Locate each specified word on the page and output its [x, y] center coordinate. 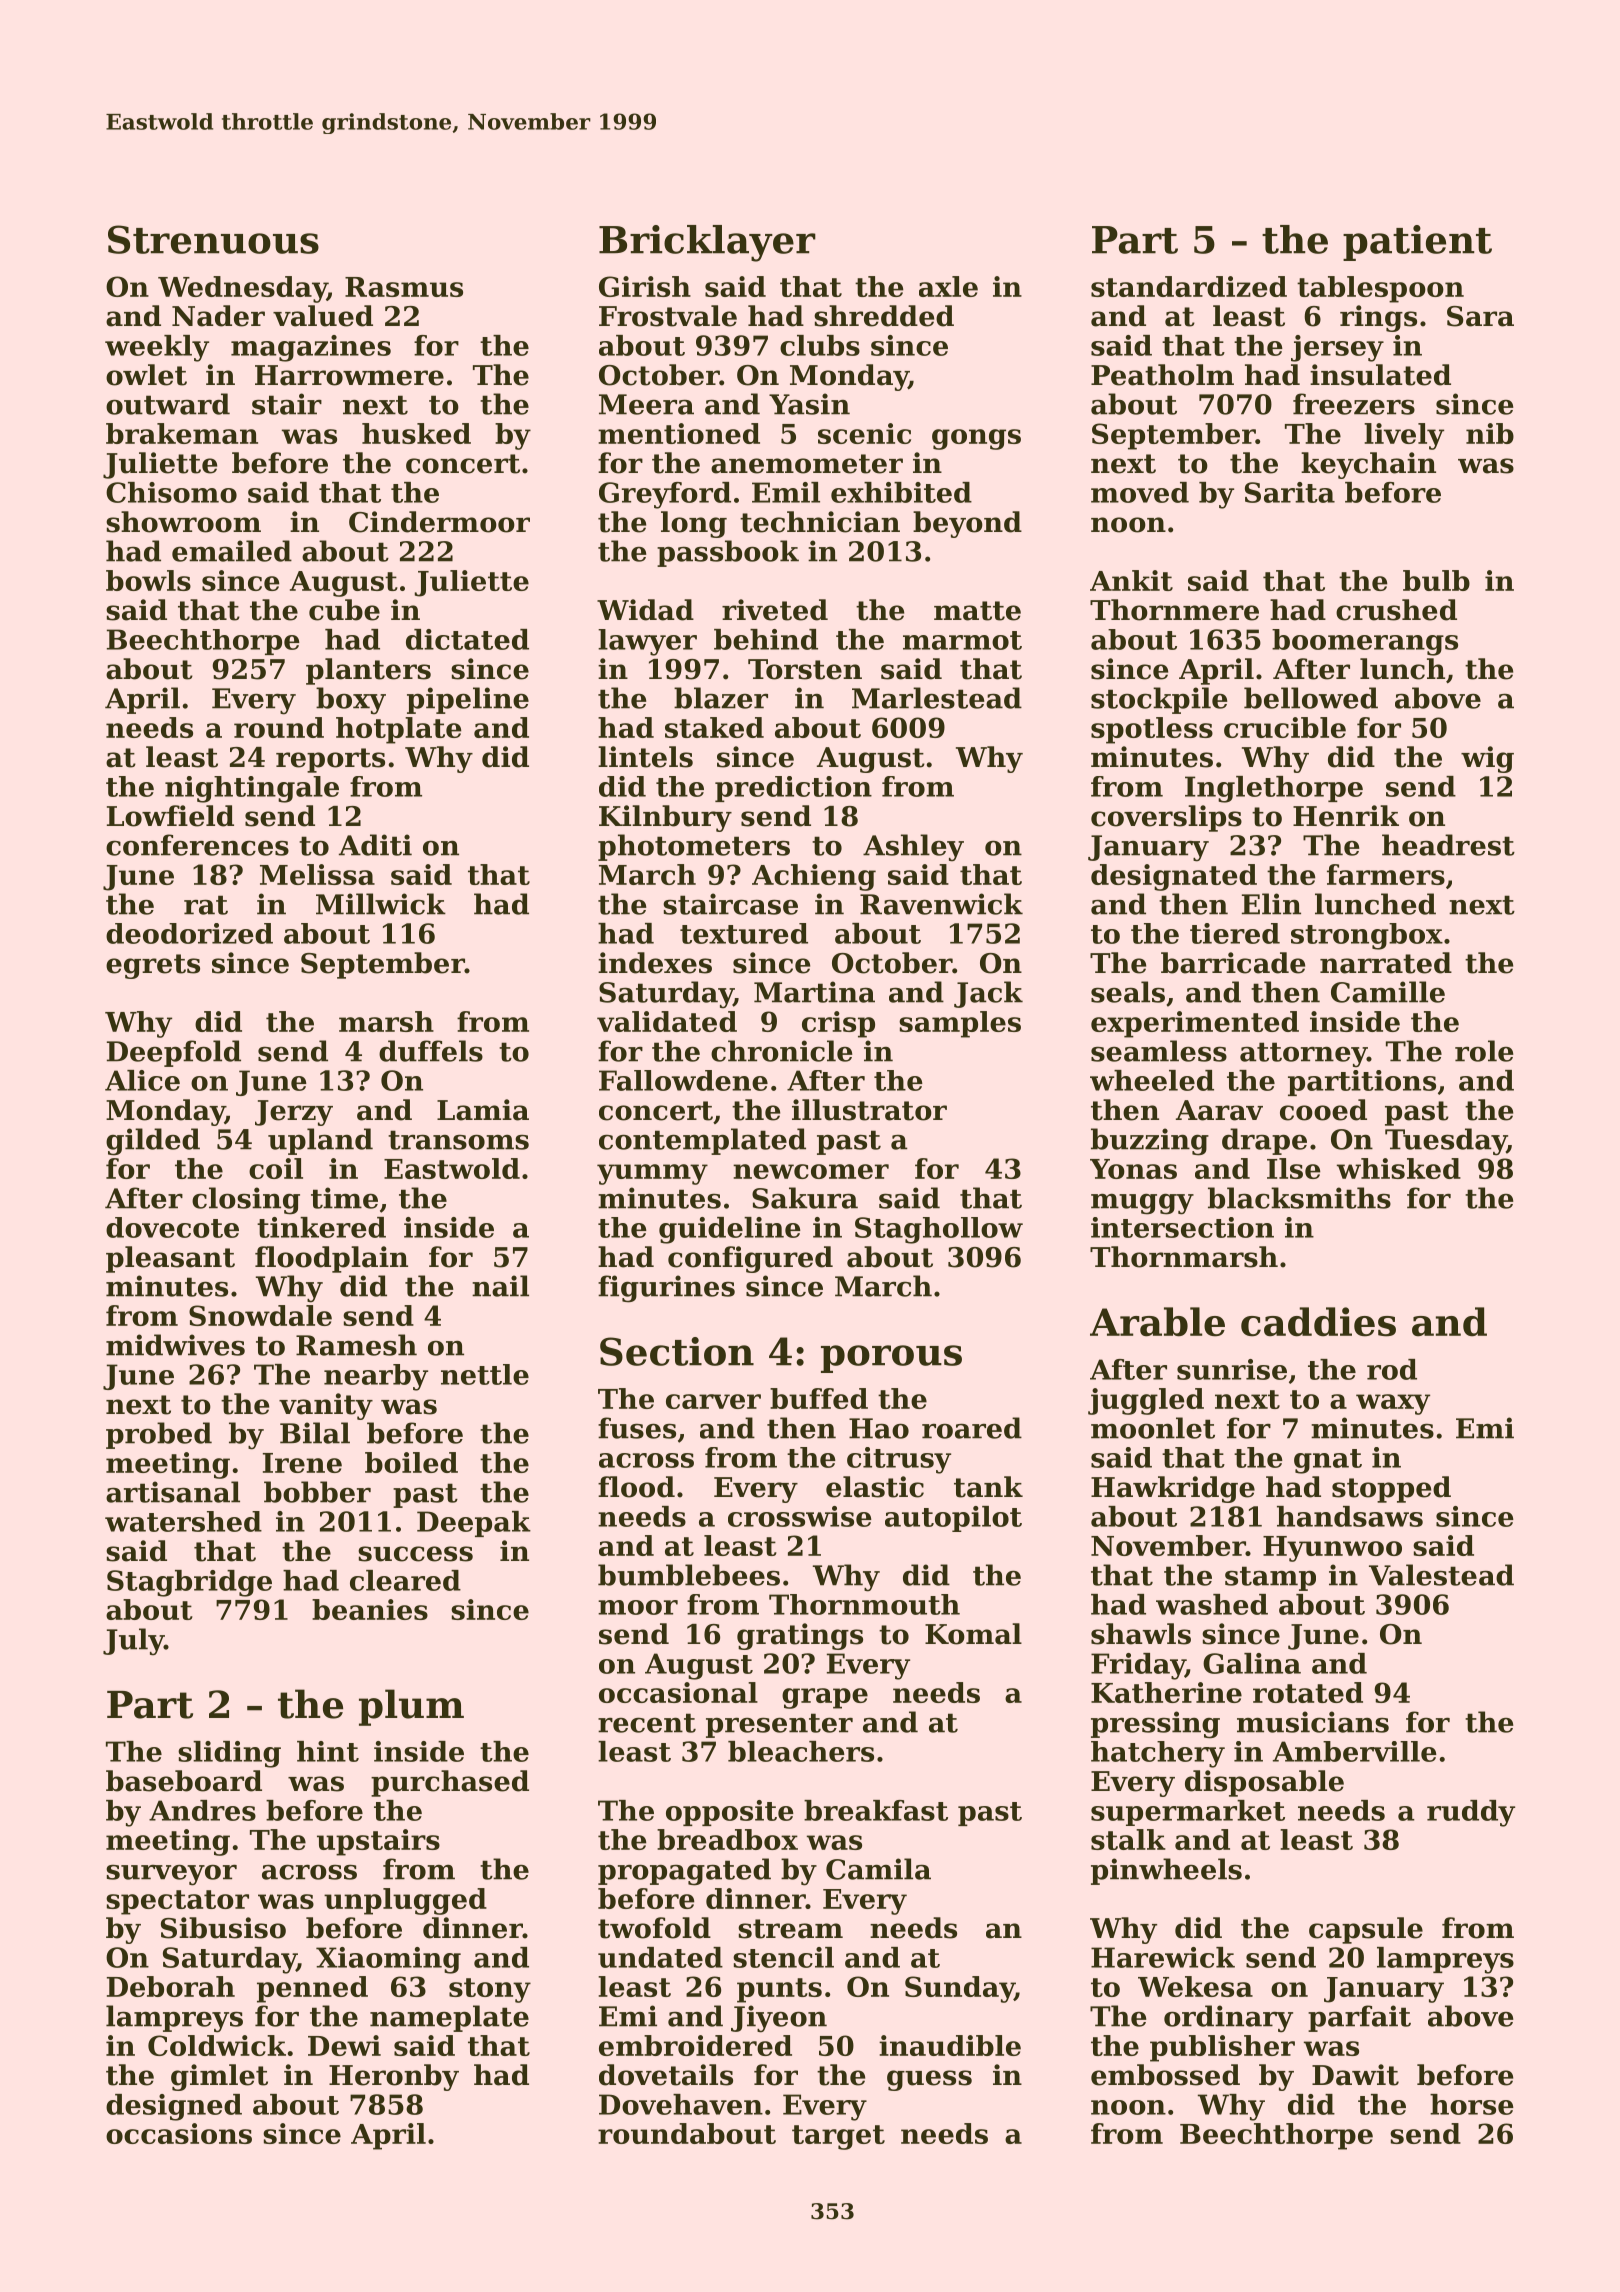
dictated [467, 639]
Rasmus [404, 287]
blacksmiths [1299, 1198]
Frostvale [668, 316]
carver [713, 1401]
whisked [1399, 1168]
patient [1417, 243]
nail [500, 1286]
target [838, 2137]
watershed [183, 1521]
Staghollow [939, 1230]
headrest [1448, 845]
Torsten [805, 669]
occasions [179, 2133]
